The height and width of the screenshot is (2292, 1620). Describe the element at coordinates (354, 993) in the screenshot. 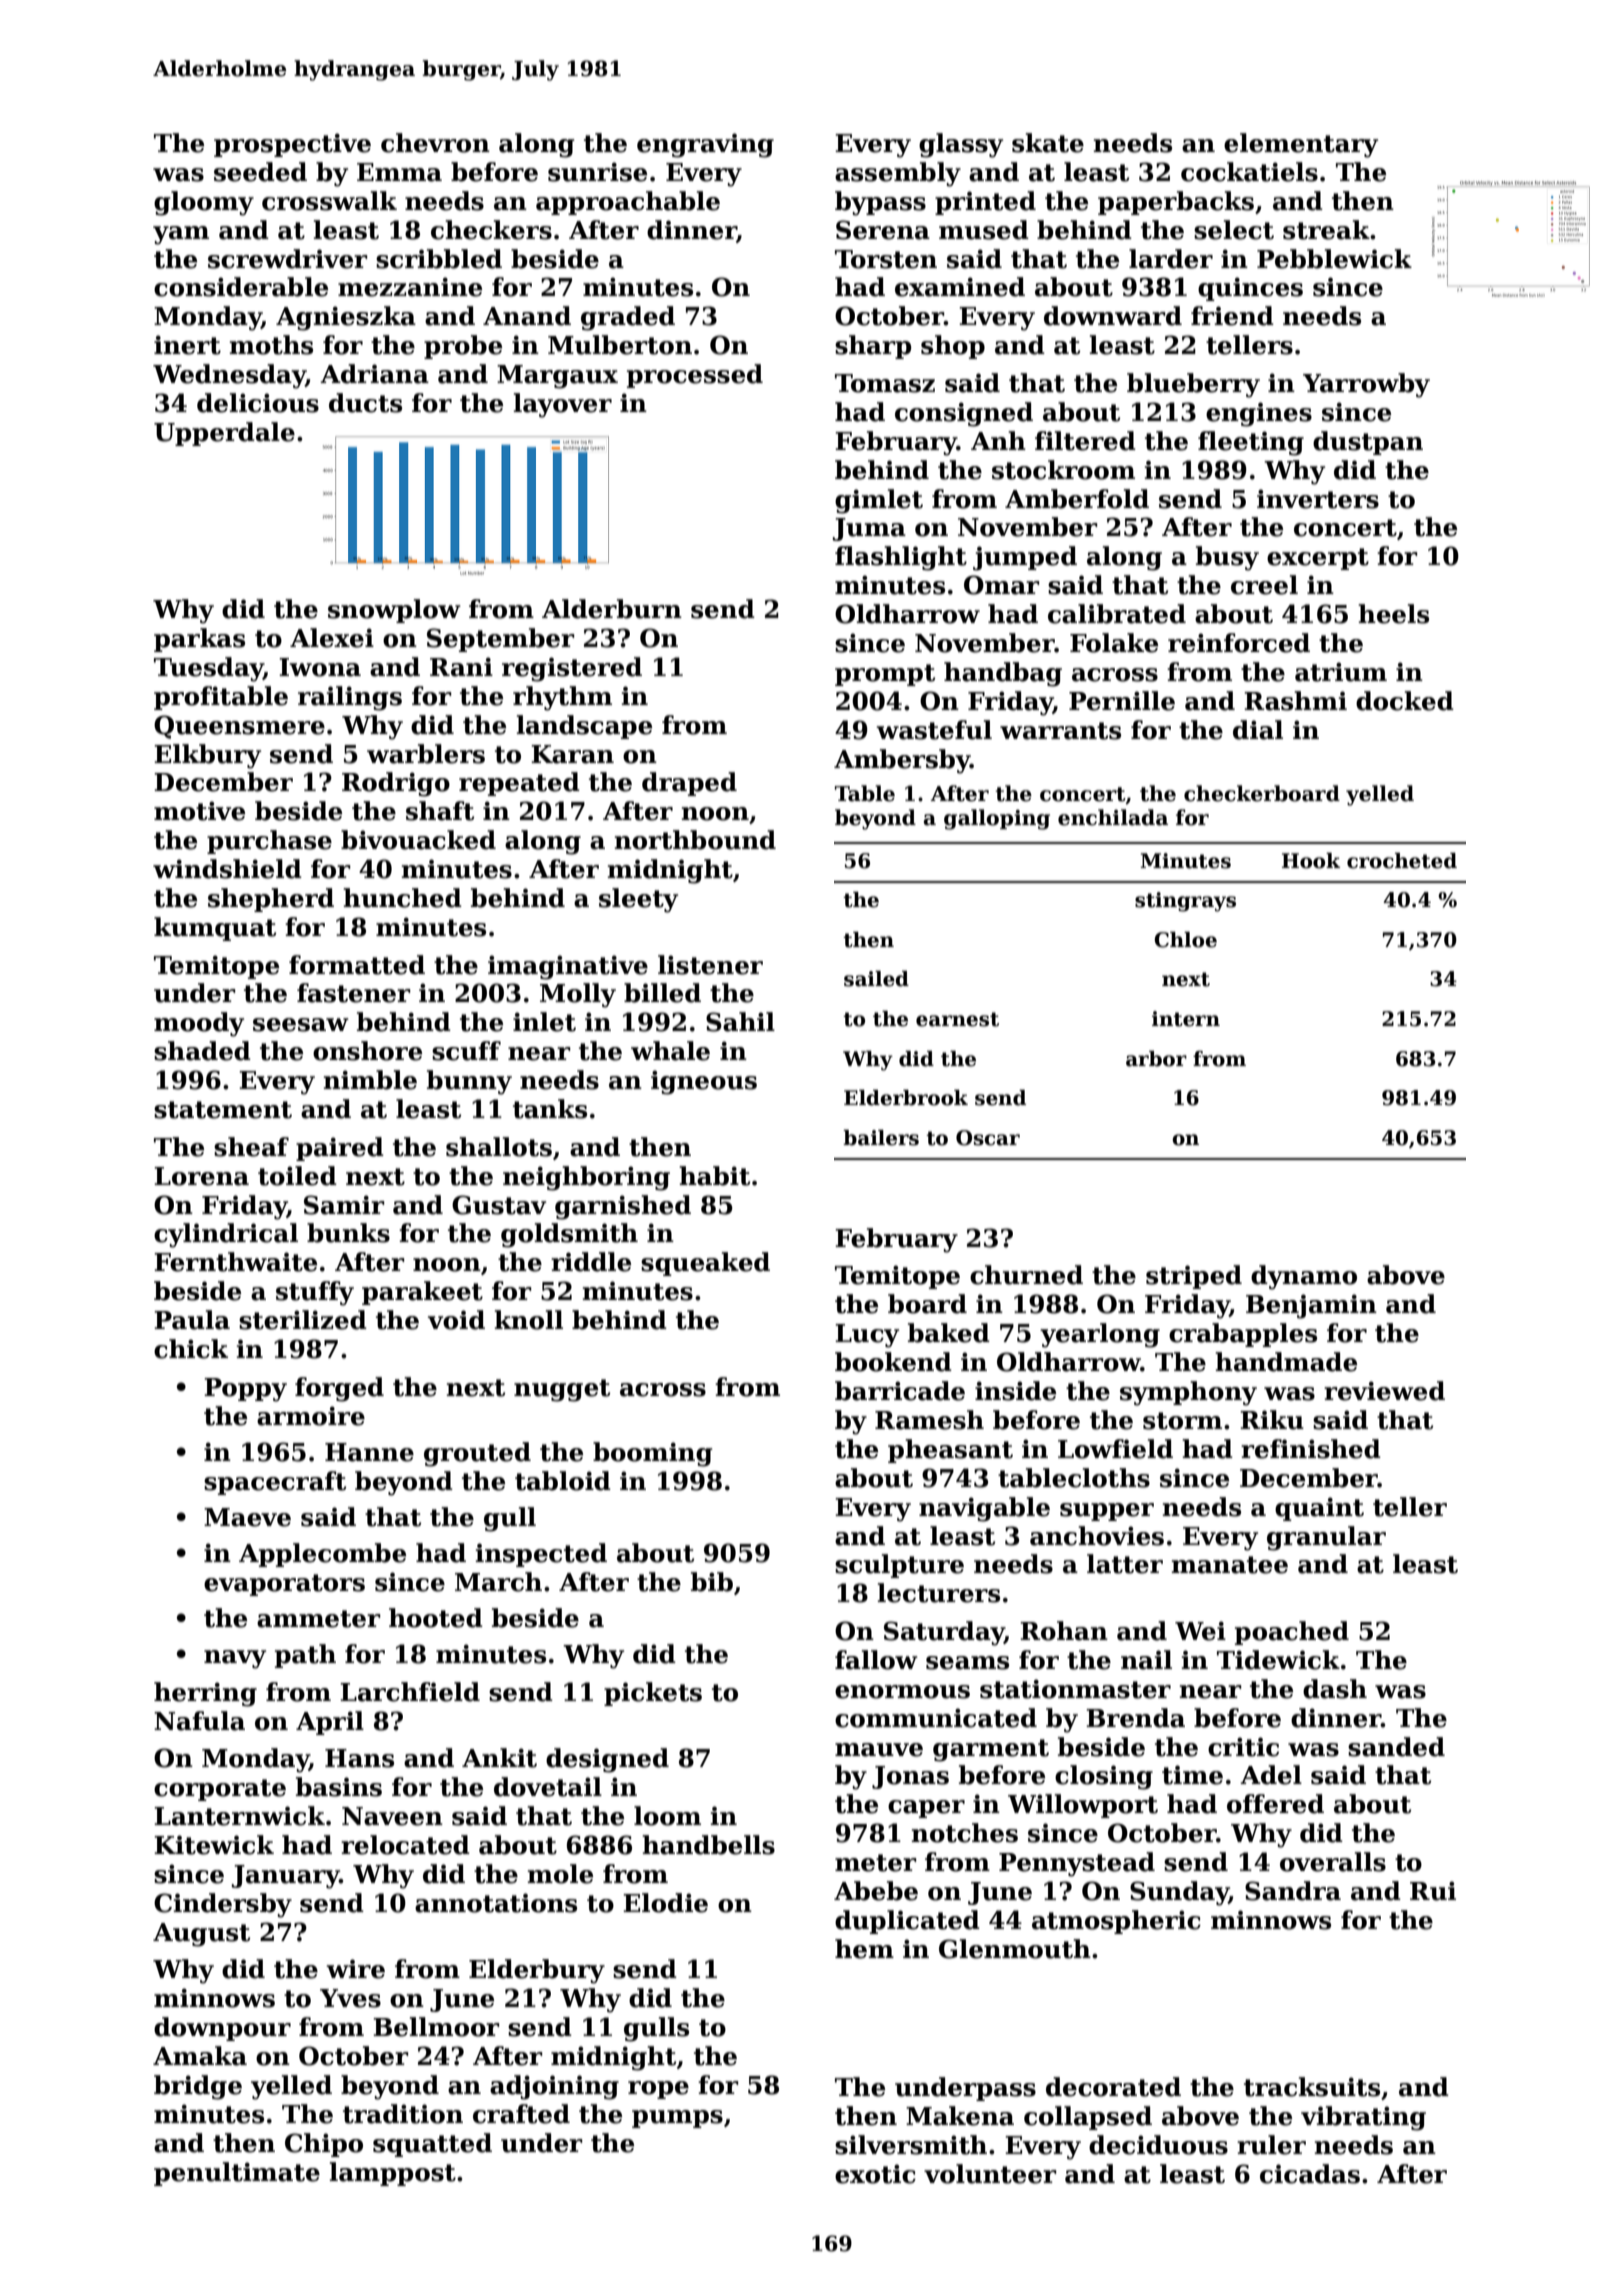

I see `fastener` at that location.
